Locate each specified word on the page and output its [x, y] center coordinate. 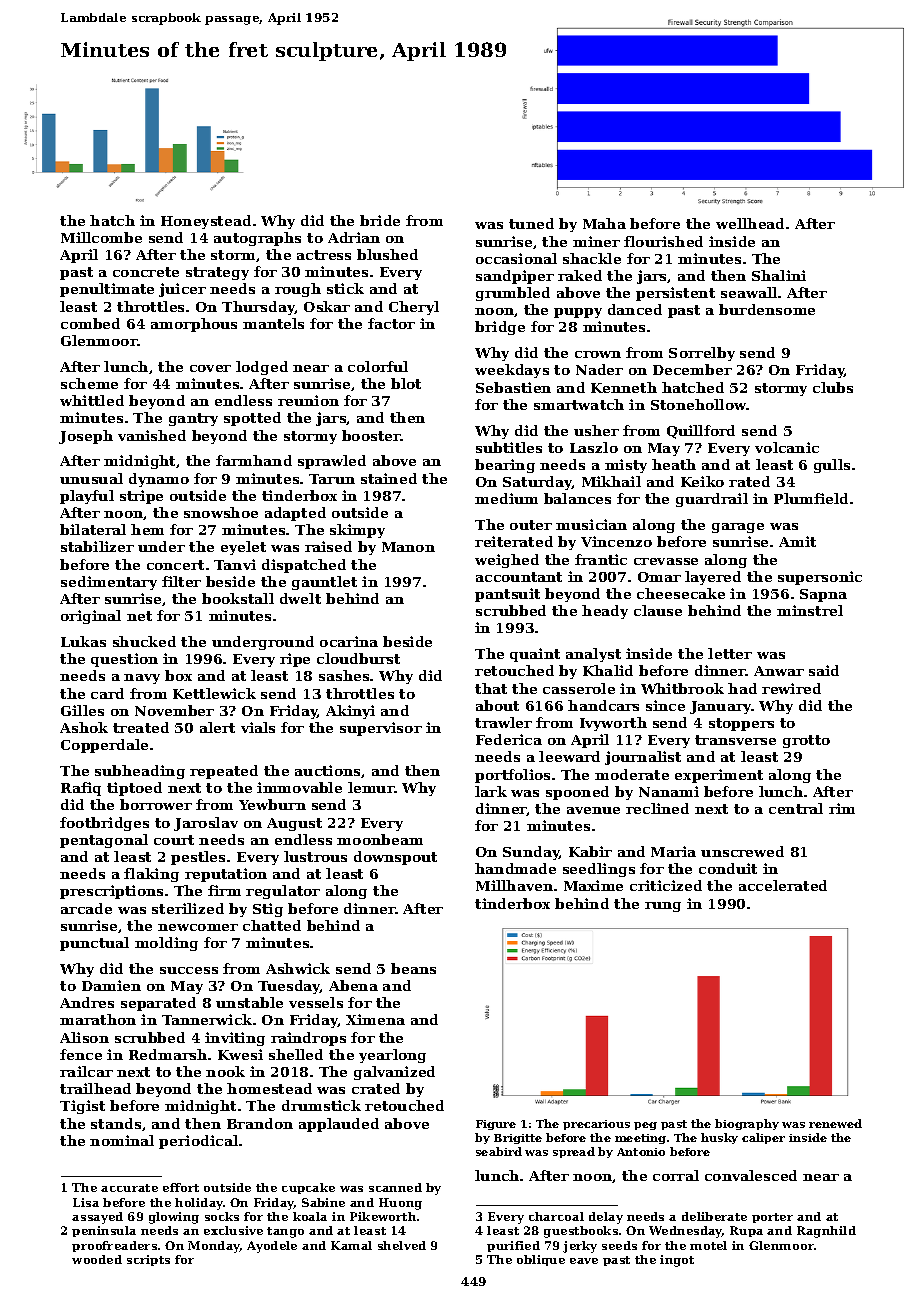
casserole [579, 688]
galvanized [394, 1073]
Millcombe [101, 237]
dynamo [159, 480]
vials [258, 727]
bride [380, 220]
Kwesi [240, 1054]
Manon [408, 547]
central [796, 808]
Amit [797, 541]
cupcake [308, 1188]
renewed [835, 1123]
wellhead [750, 223]
